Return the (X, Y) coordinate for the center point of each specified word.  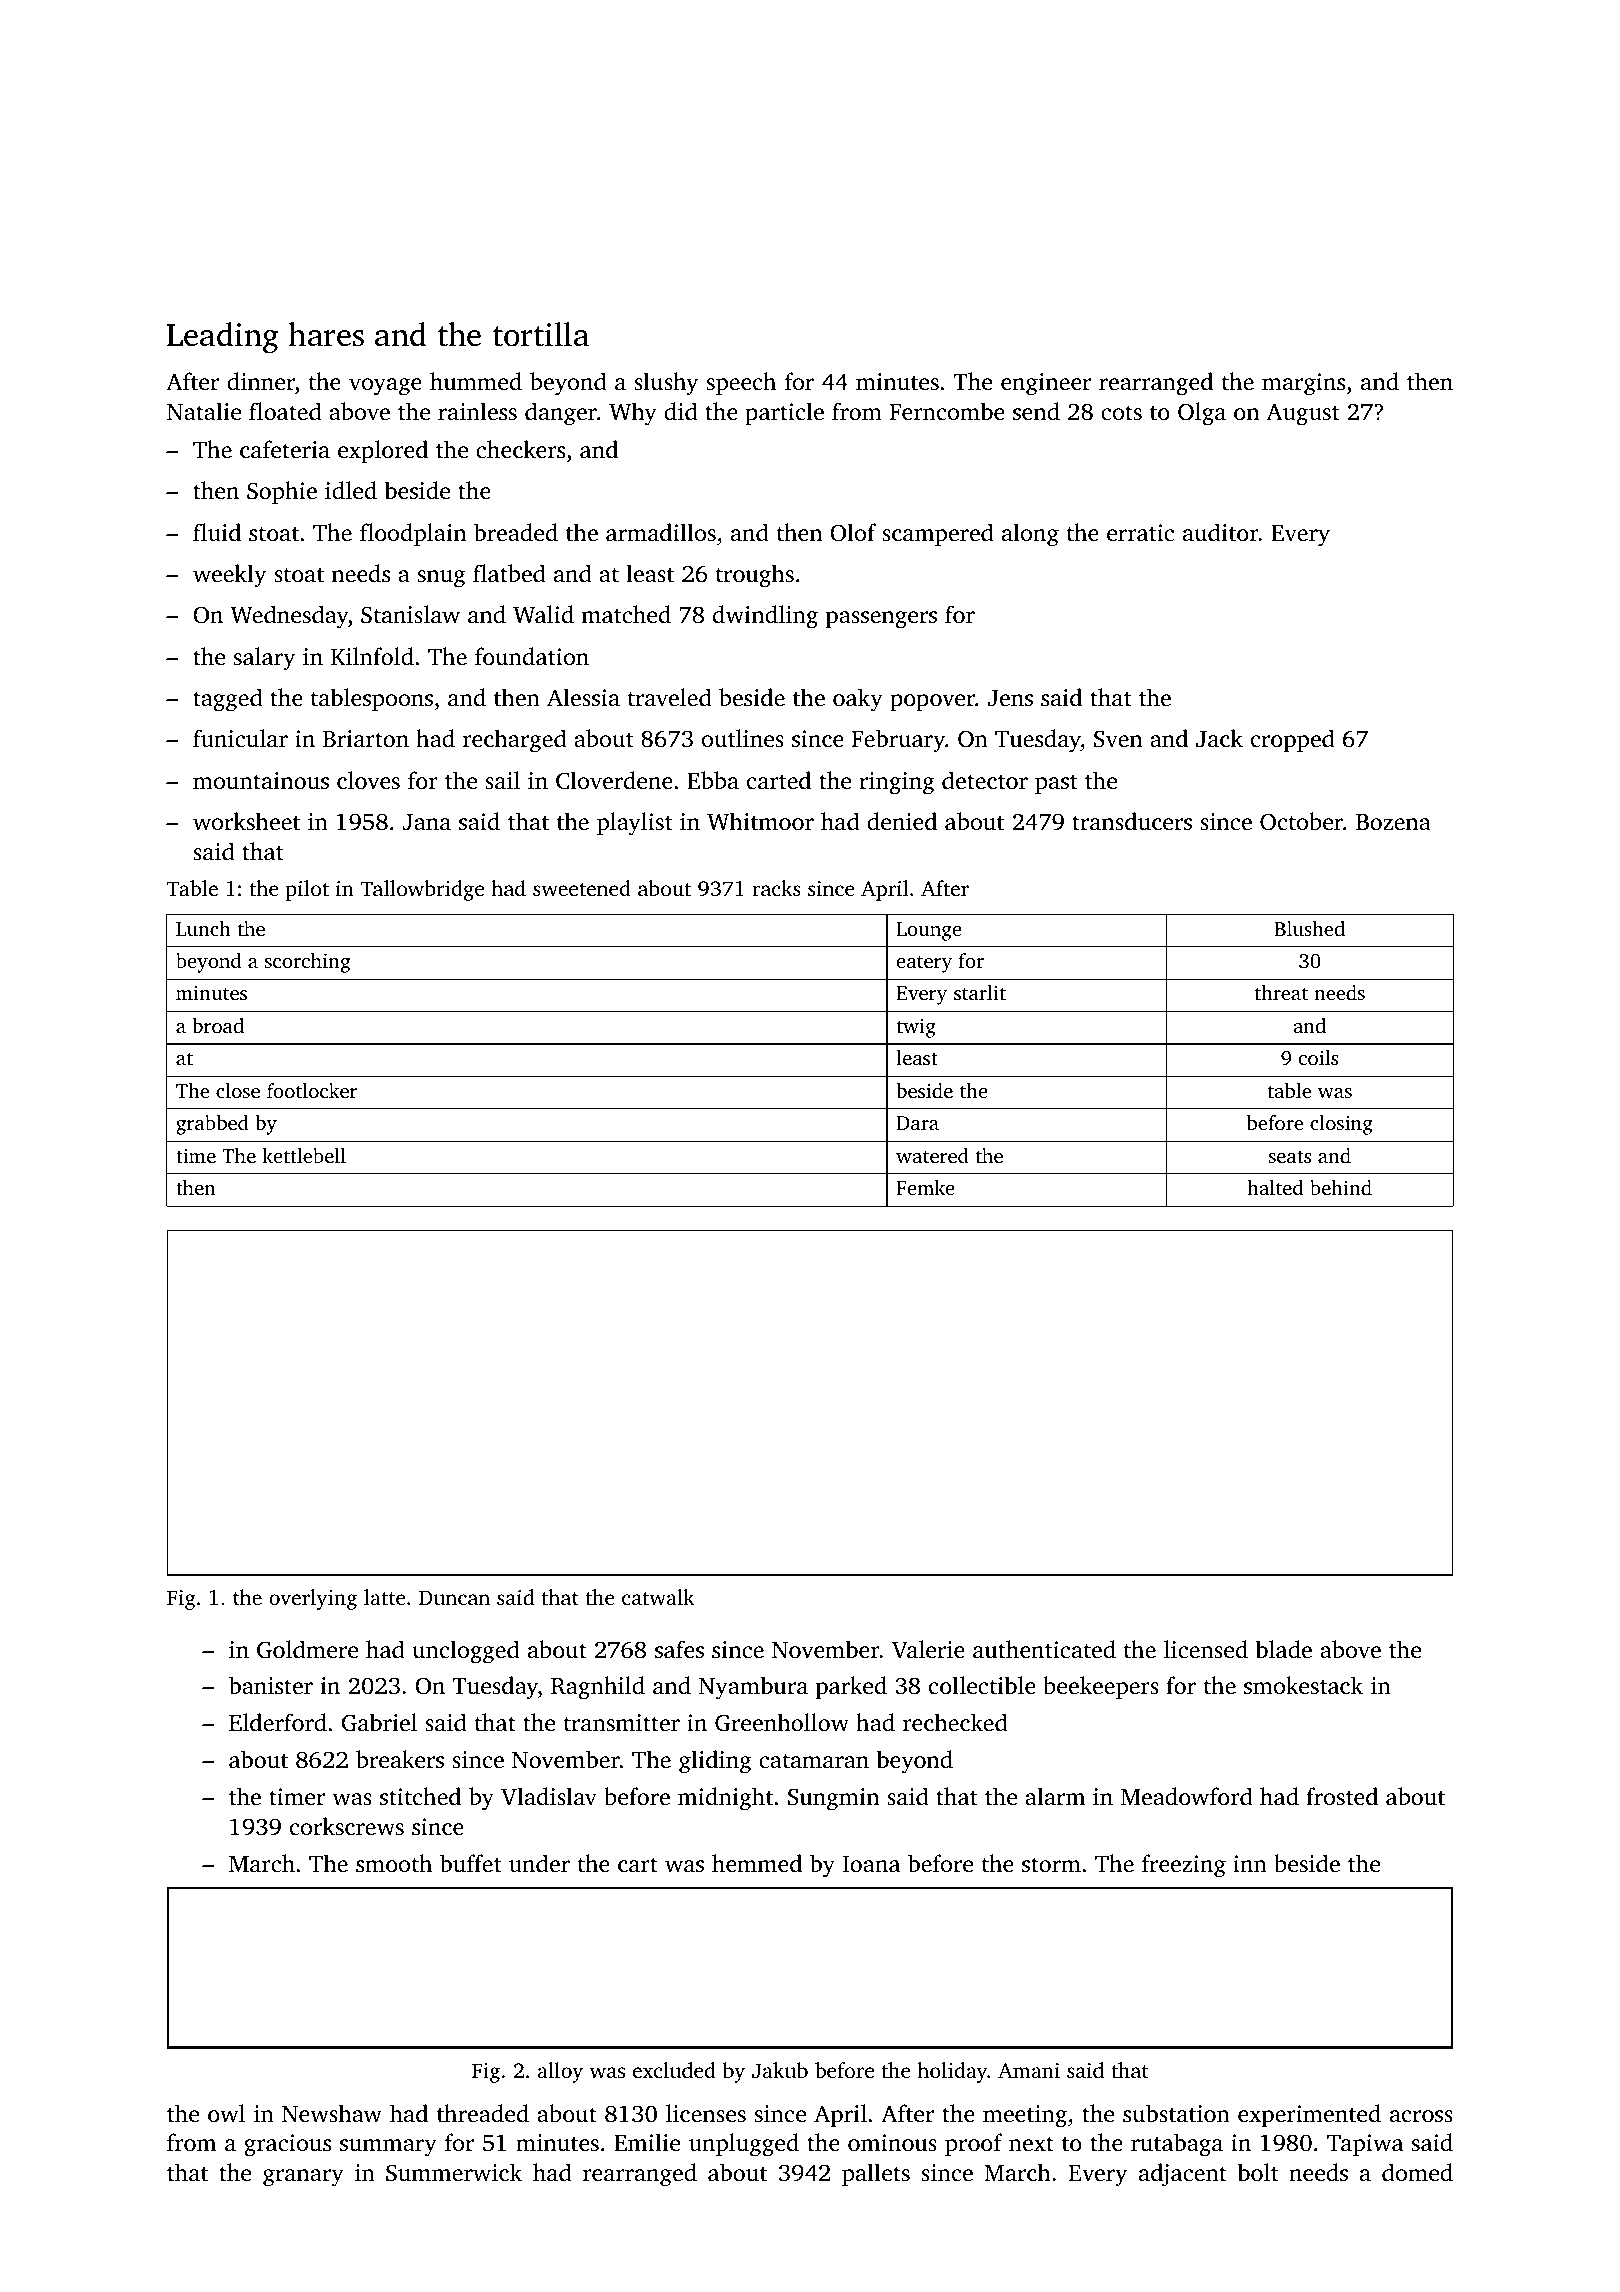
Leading (223, 338)
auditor (1220, 532)
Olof (853, 532)
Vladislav (549, 1796)
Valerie (928, 1649)
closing (1341, 1125)
